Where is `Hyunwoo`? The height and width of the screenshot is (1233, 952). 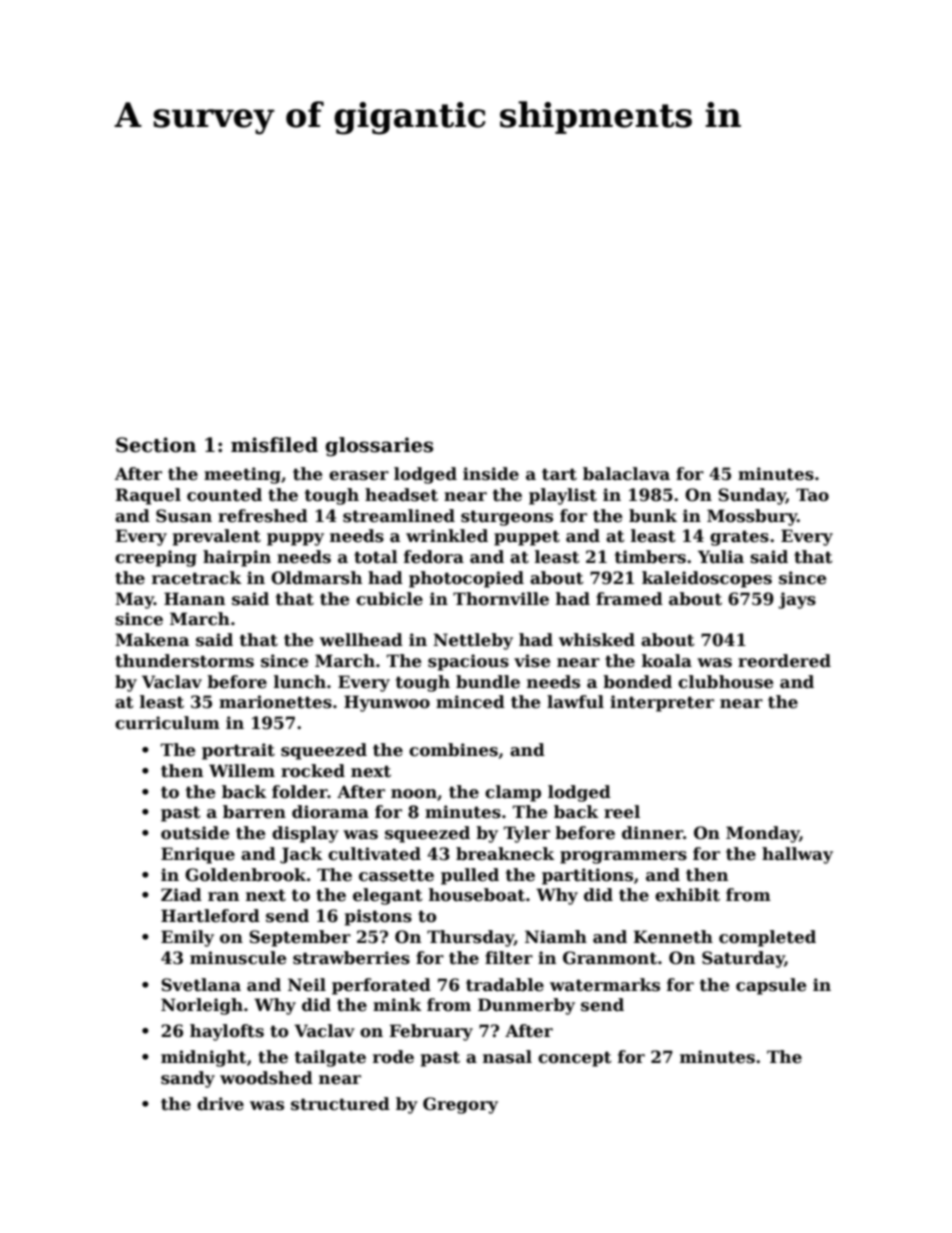
Hyunwoo is located at coordinates (387, 703).
